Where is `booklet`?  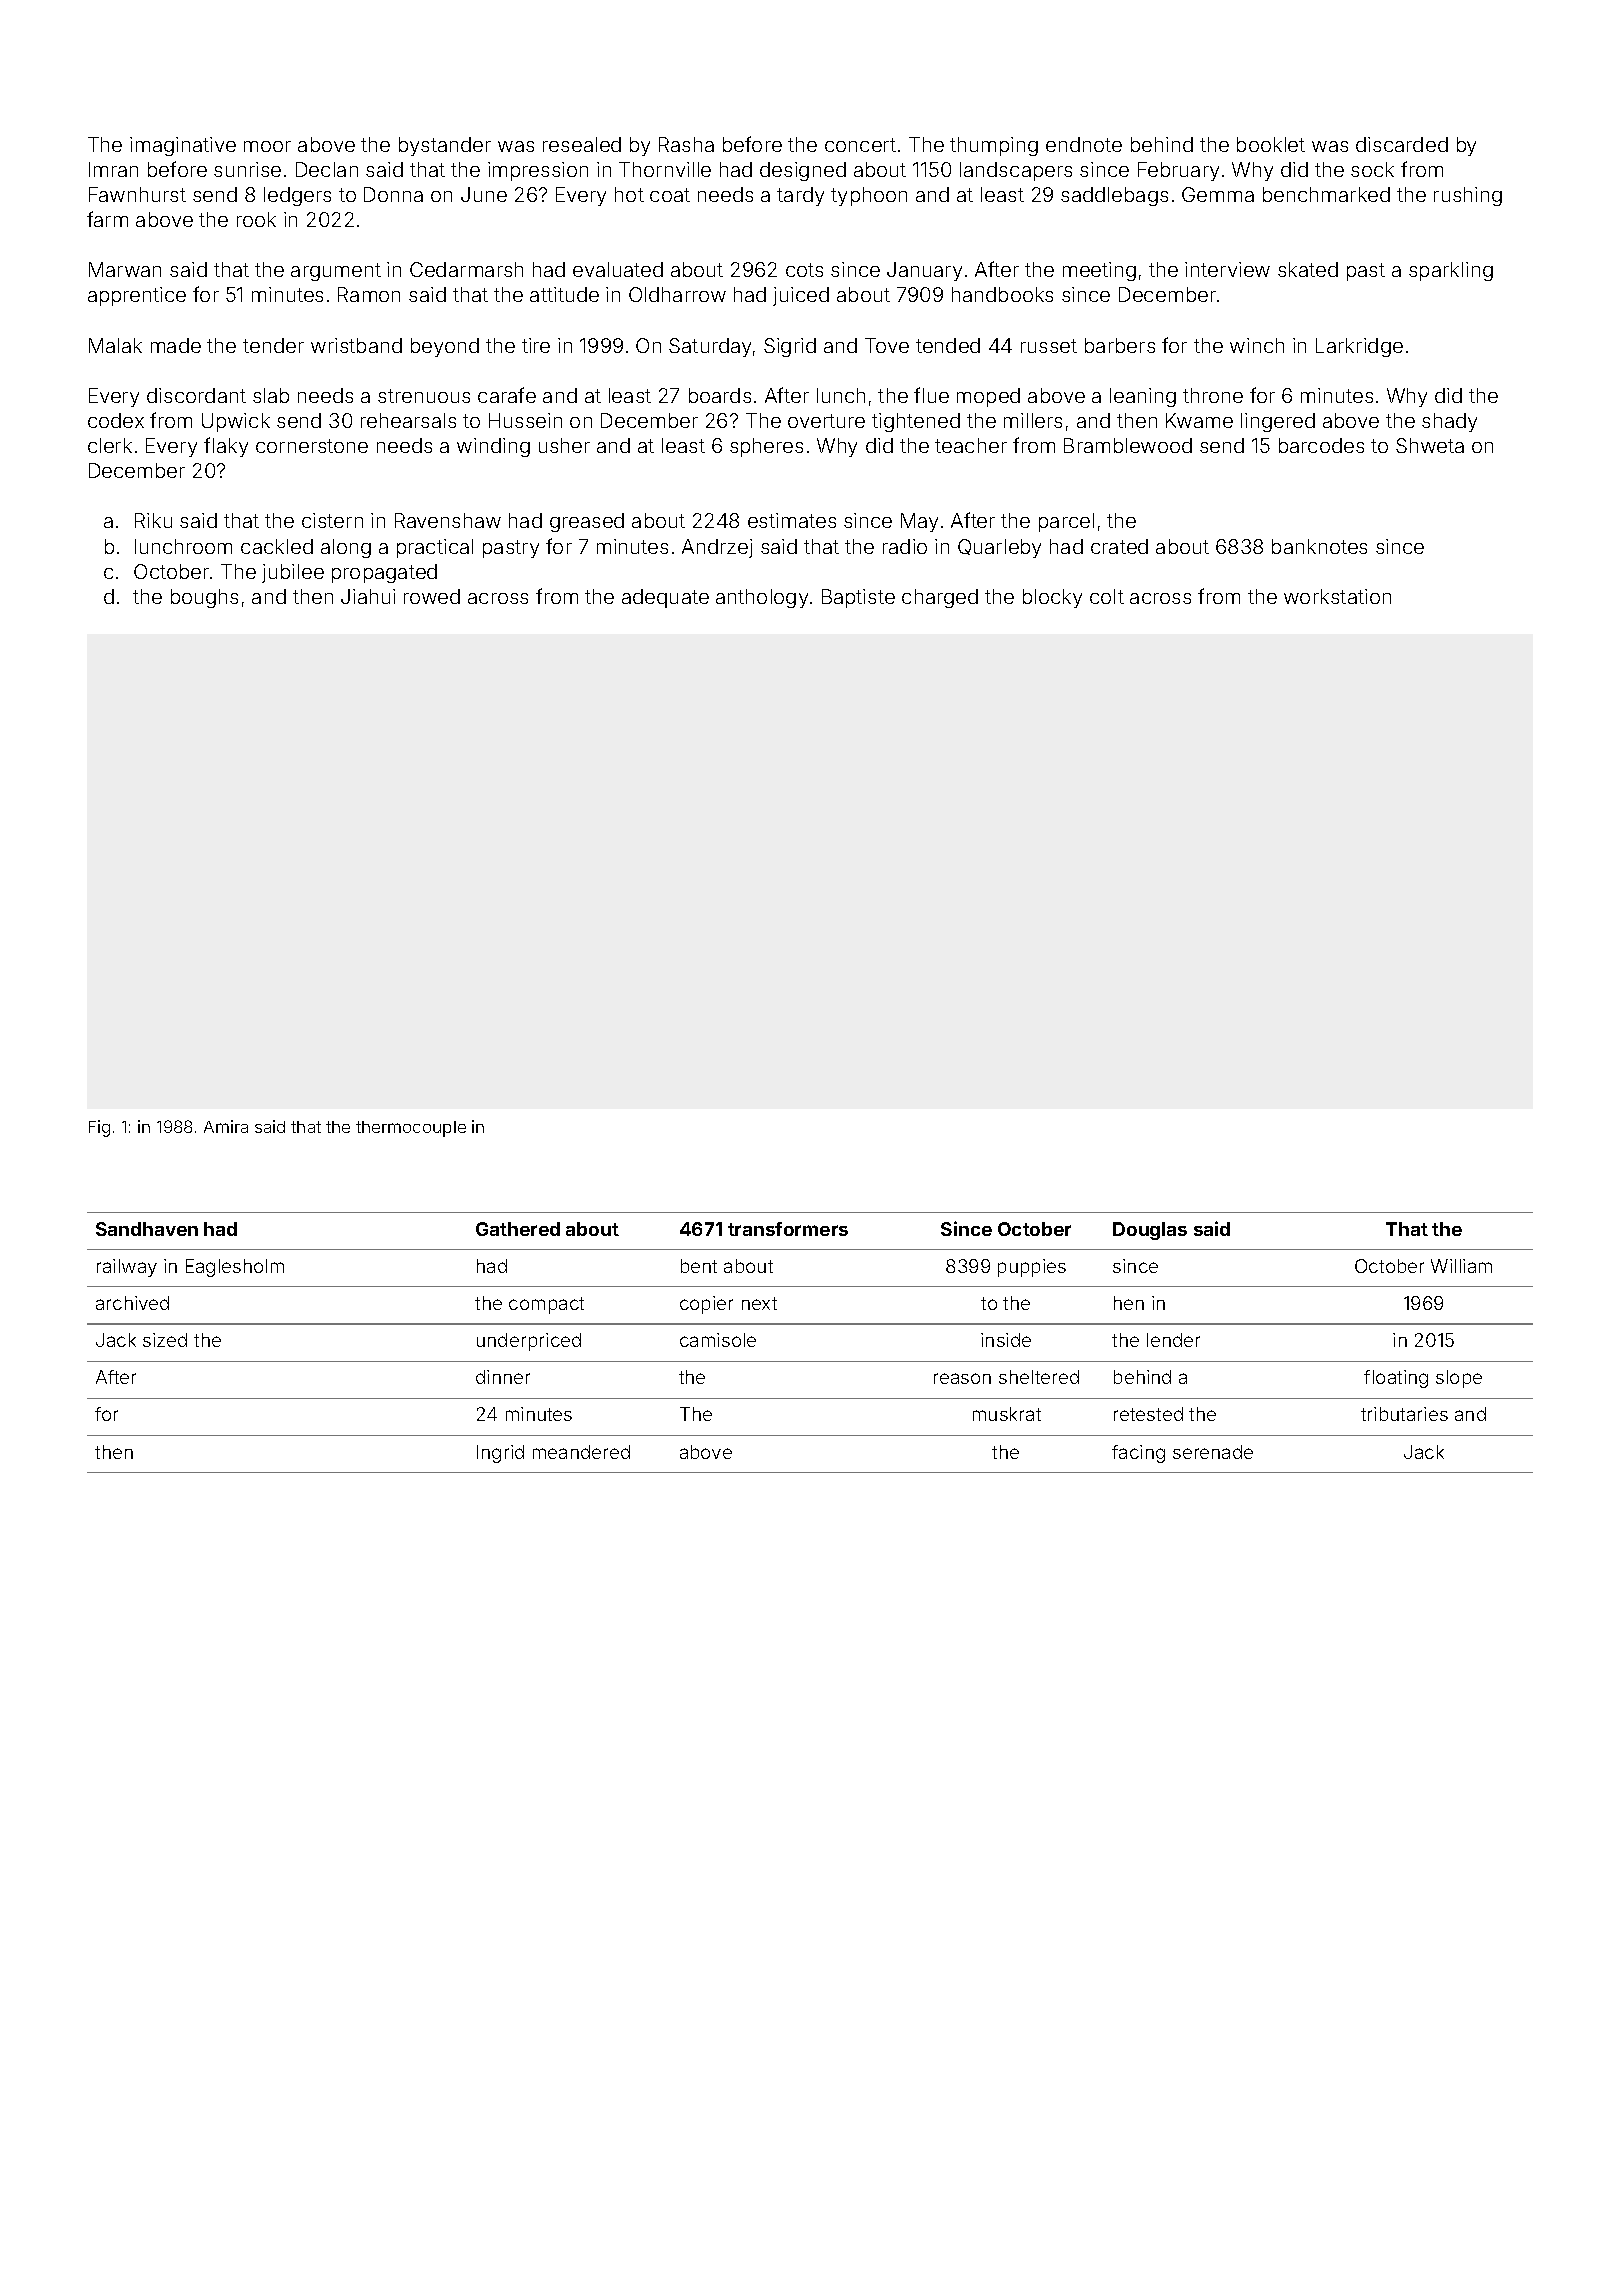
booklet is located at coordinates (1271, 144).
